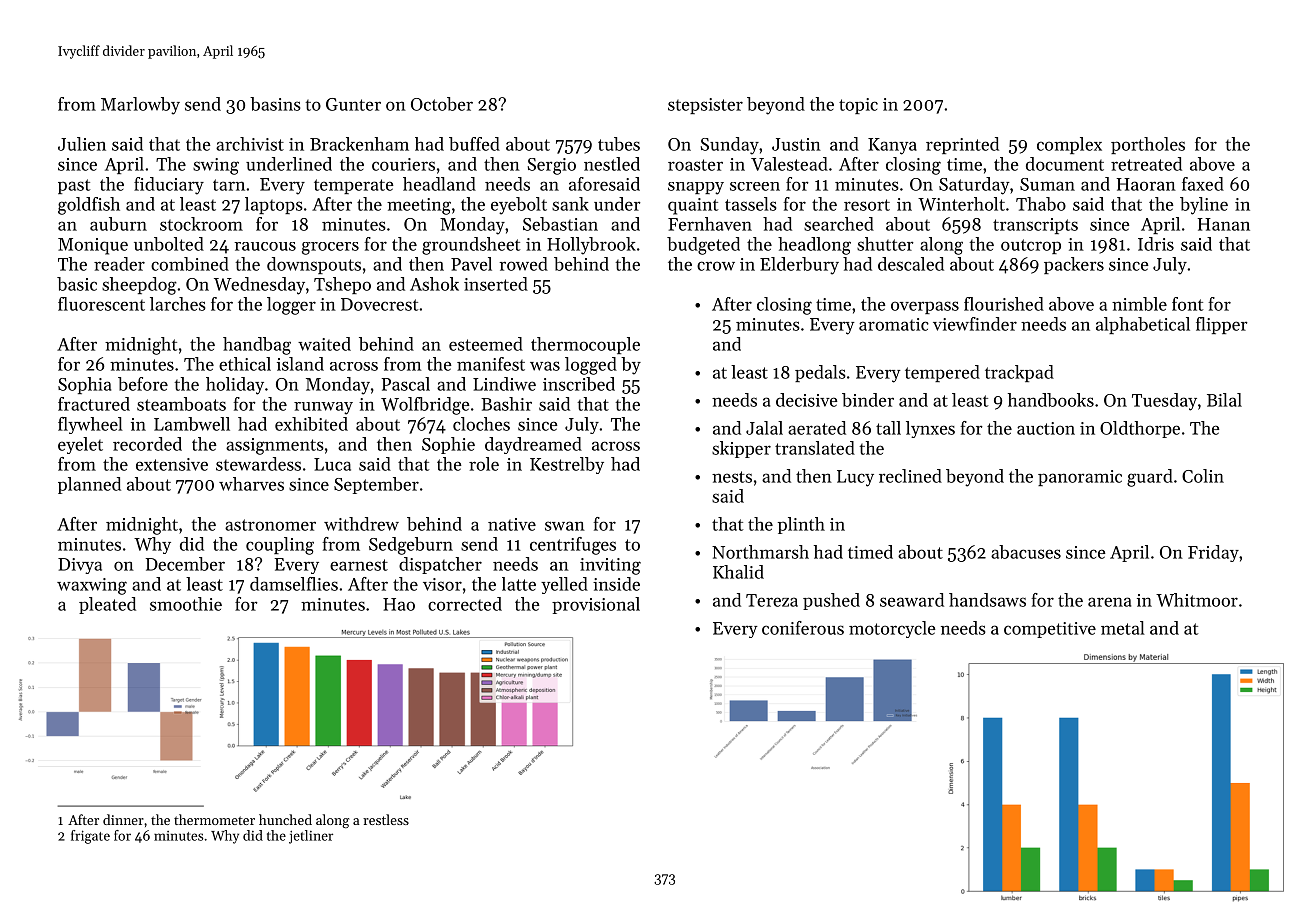  I want to click on goldfish, so click(89, 206).
